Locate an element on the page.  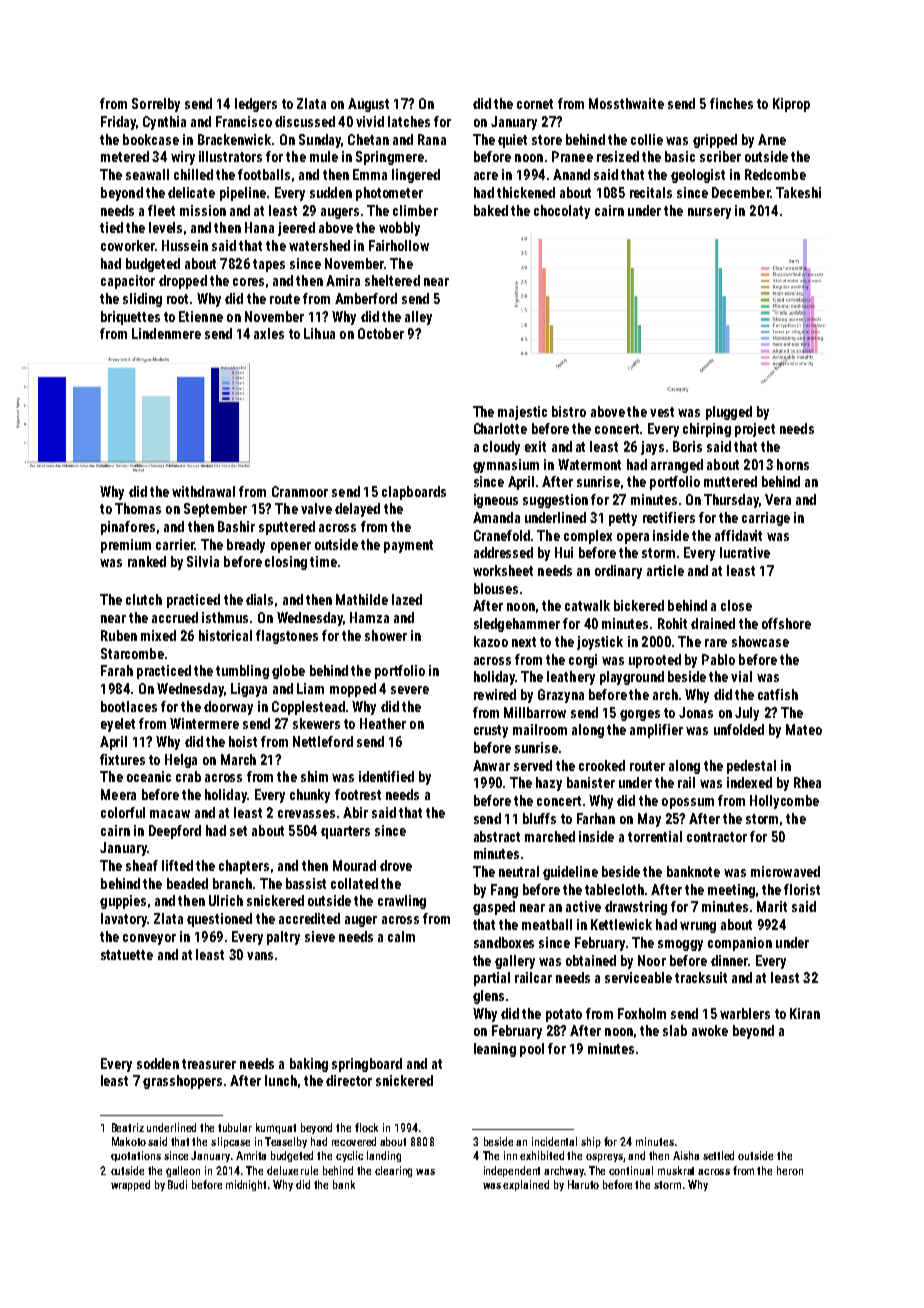
smoggy is located at coordinates (680, 945).
